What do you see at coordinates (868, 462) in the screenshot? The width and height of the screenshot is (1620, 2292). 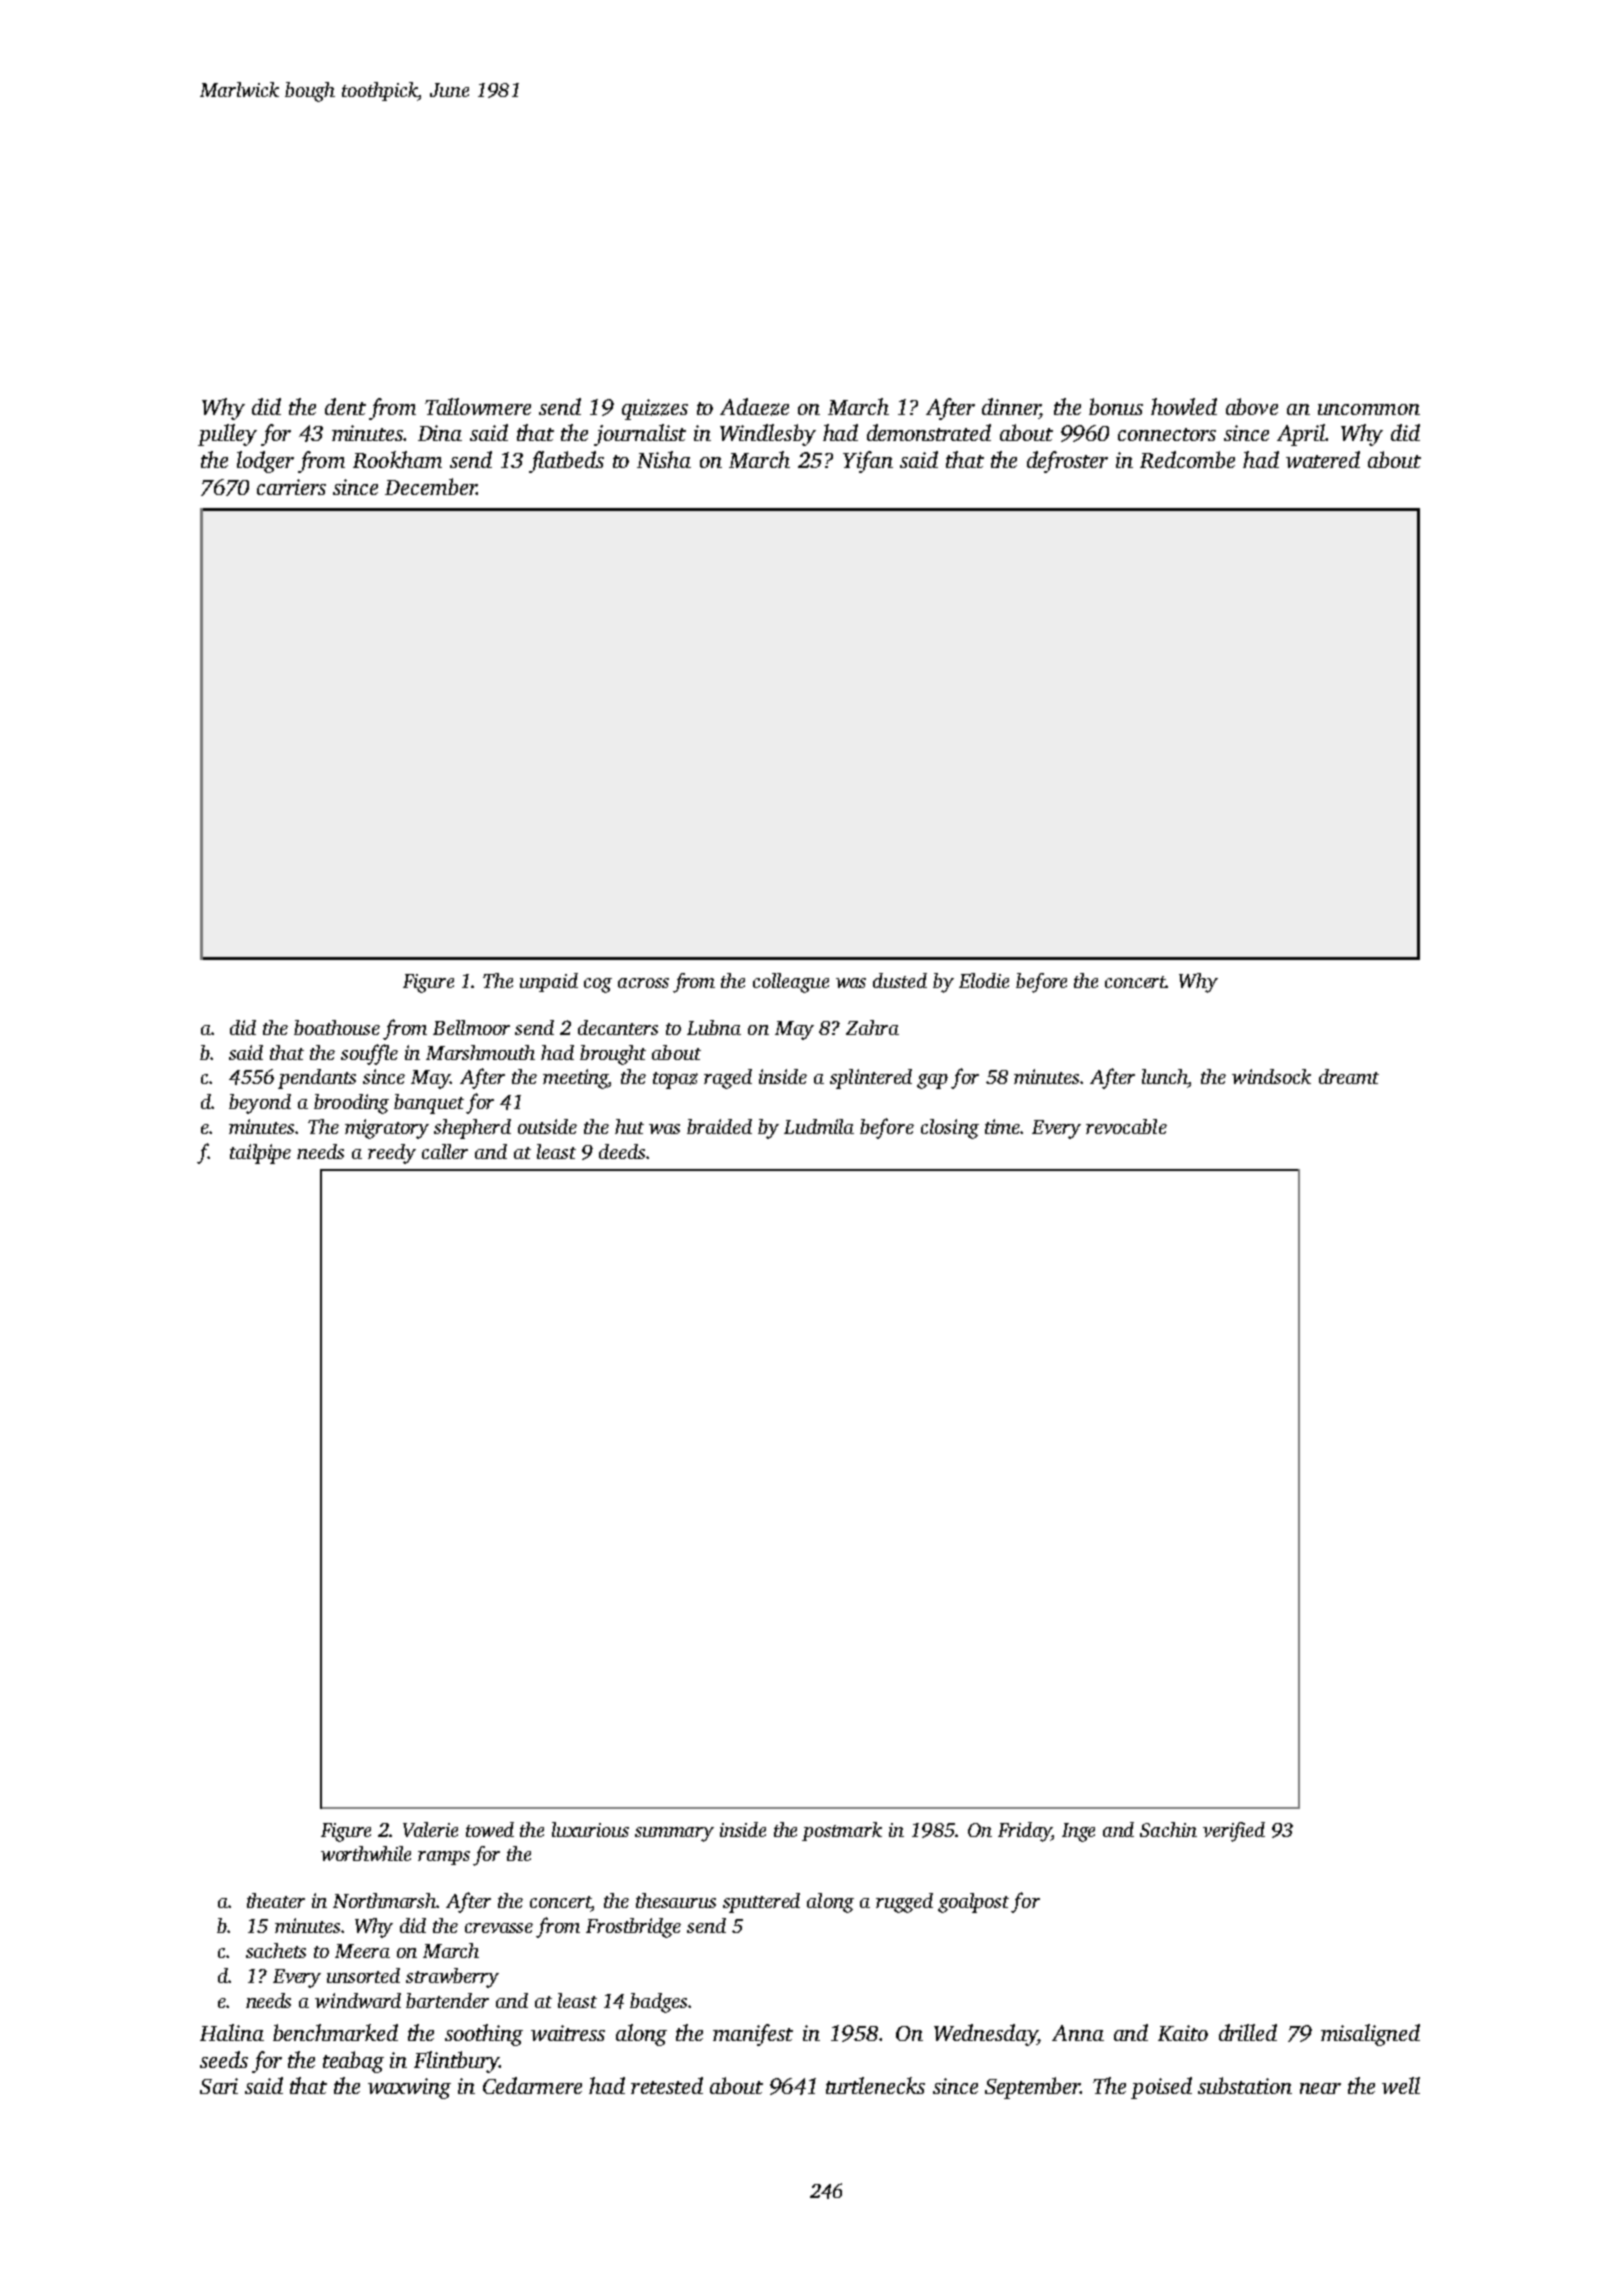 I see `Yifan` at bounding box center [868, 462].
